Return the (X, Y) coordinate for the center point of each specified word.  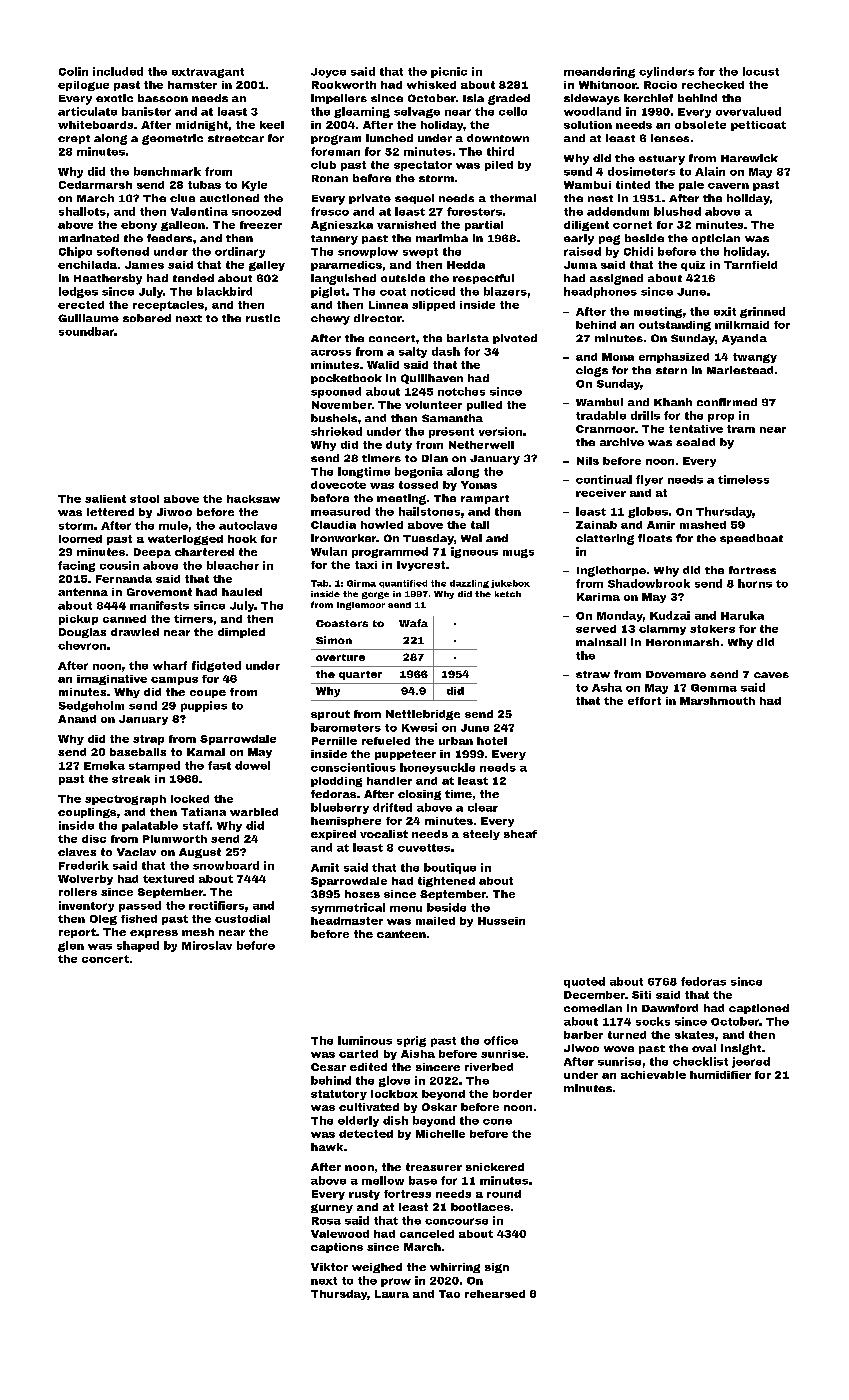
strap (148, 740)
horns (755, 583)
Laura (392, 1294)
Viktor (329, 1267)
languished (343, 279)
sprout (330, 715)
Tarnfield (750, 265)
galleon (183, 226)
